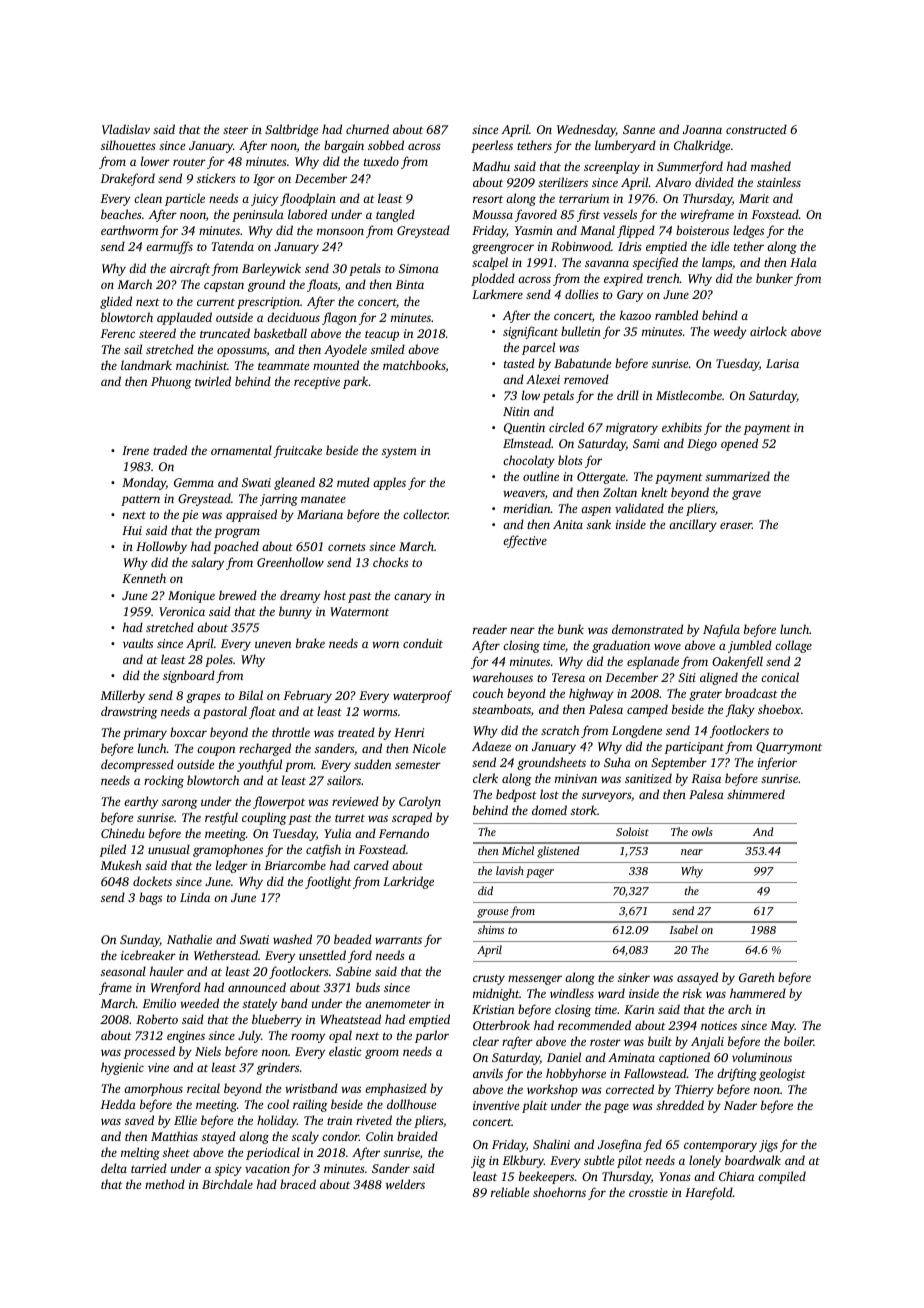 The height and width of the screenshot is (1308, 924). What do you see at coordinates (345, 350) in the screenshot?
I see `Ayodele` at bounding box center [345, 350].
